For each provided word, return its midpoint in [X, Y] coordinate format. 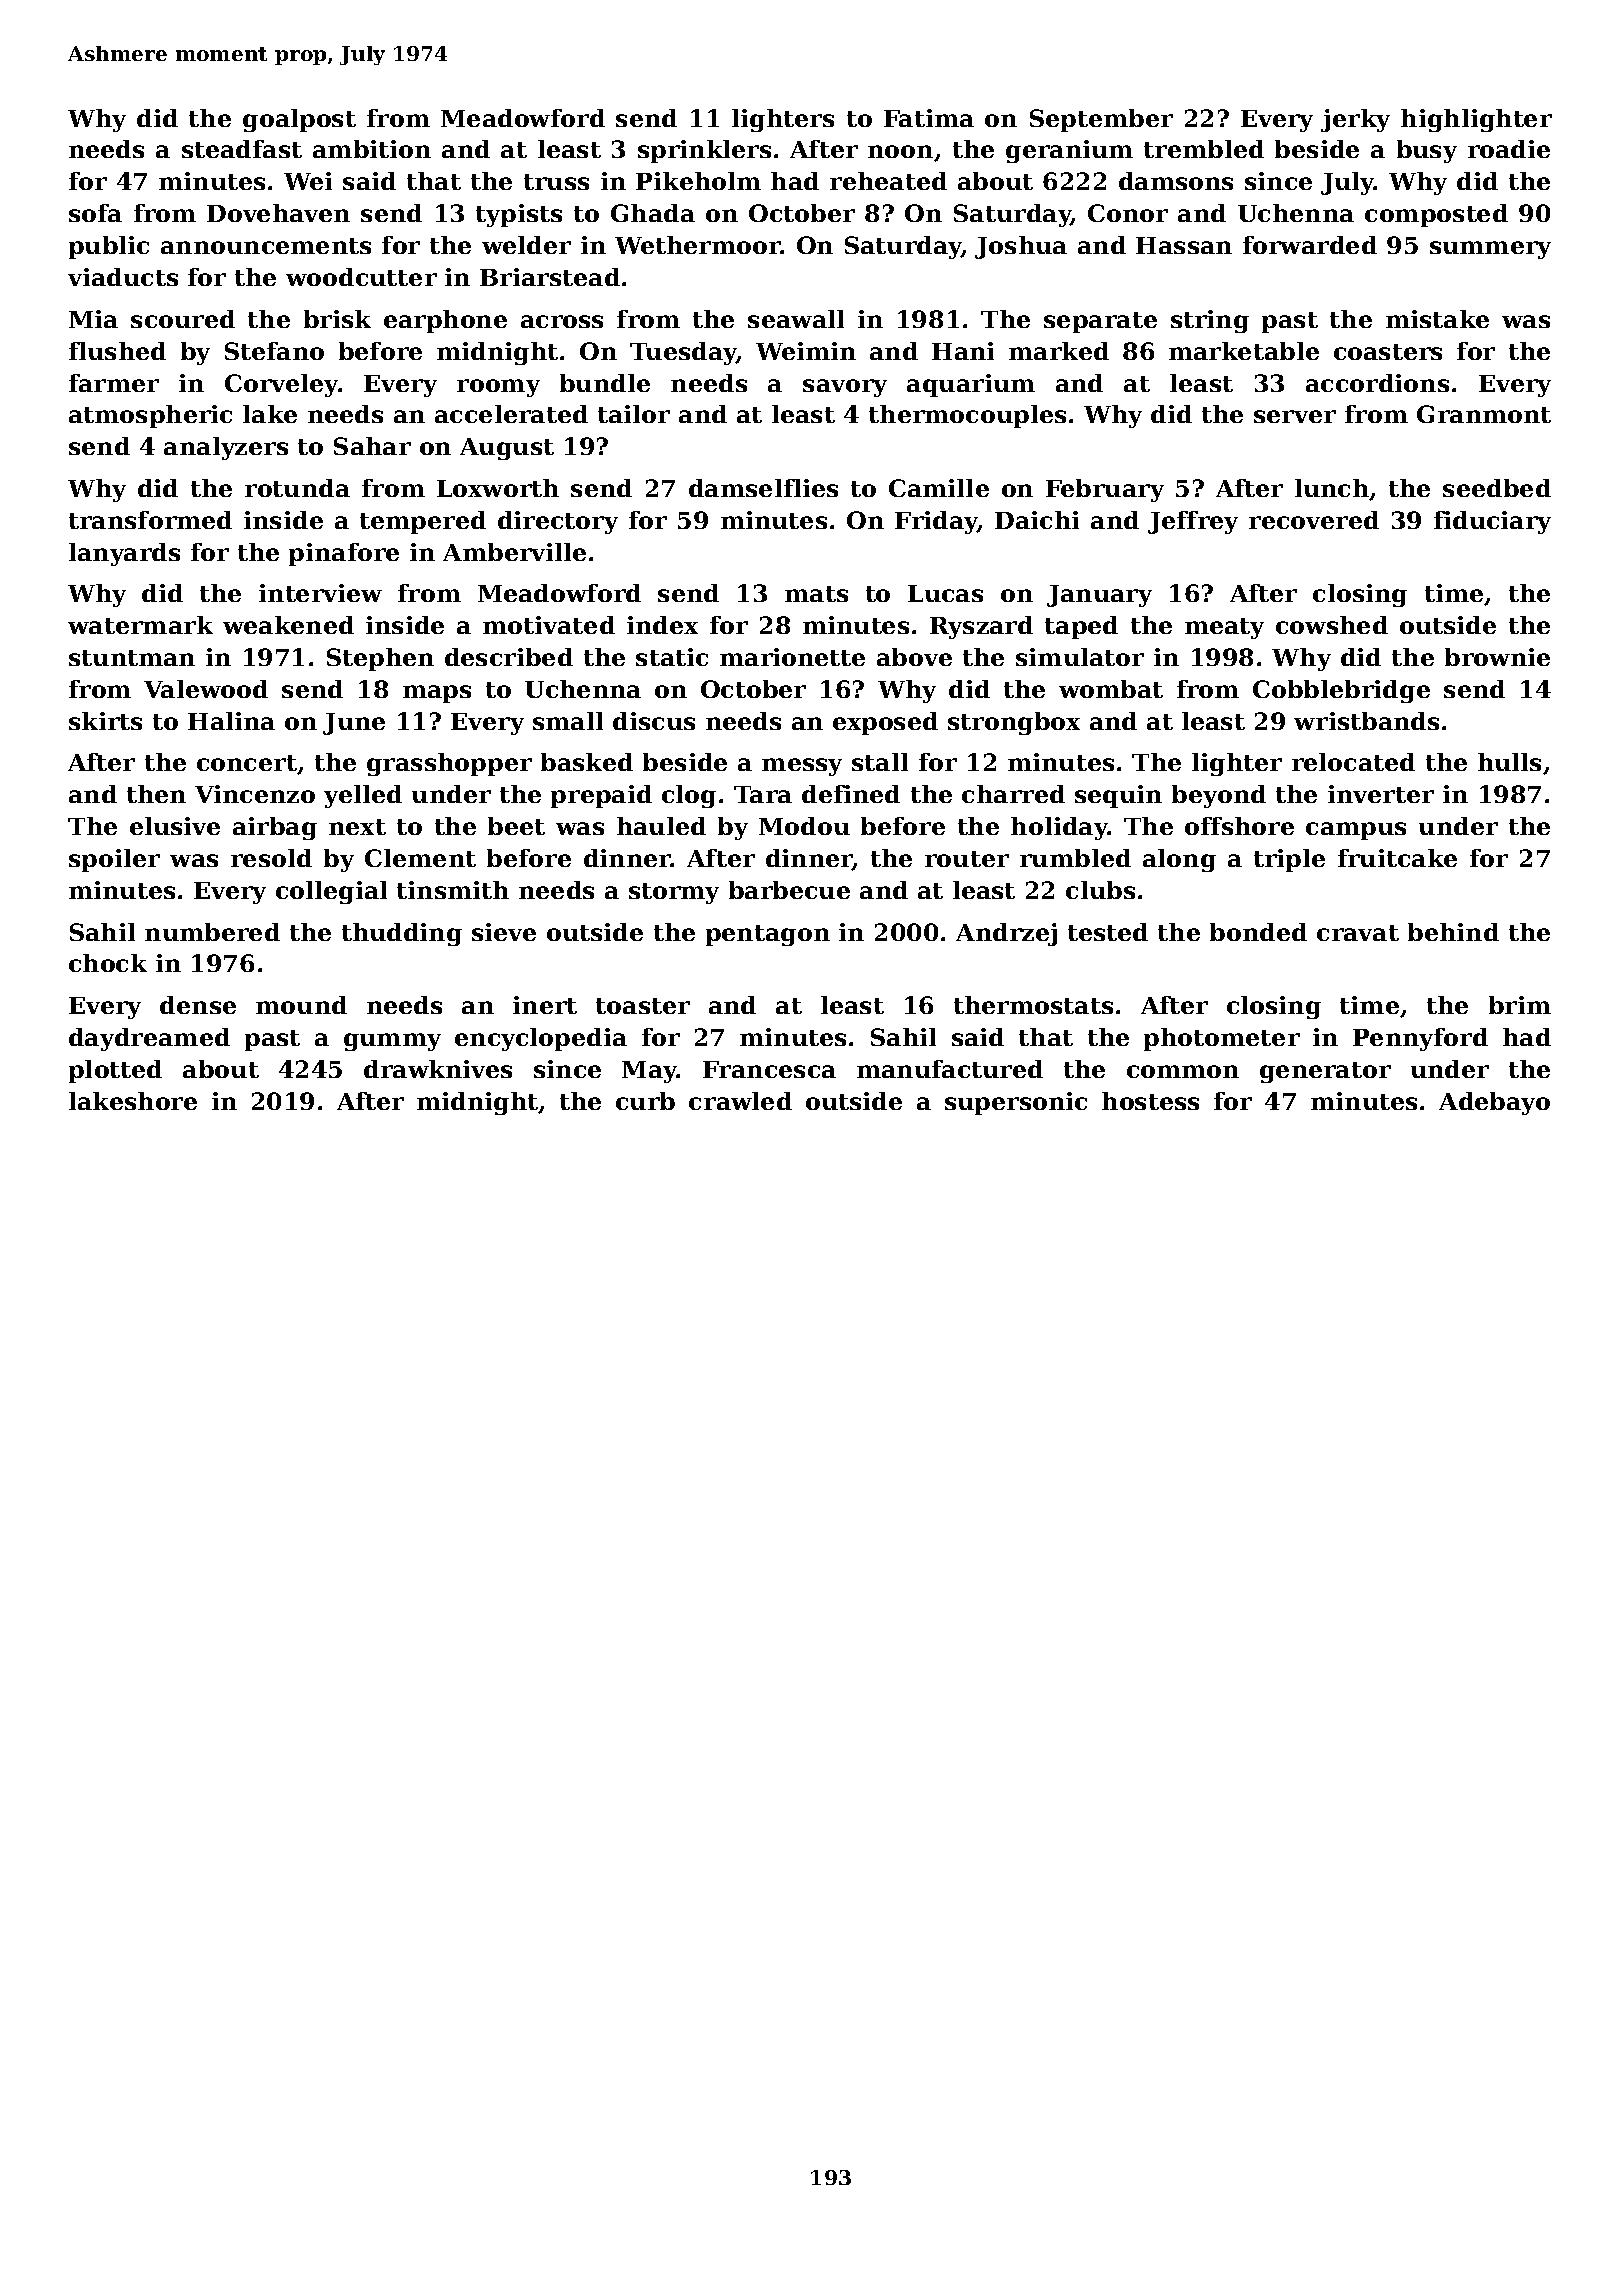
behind [1453, 932]
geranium [1069, 151]
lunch [1332, 488]
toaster [643, 1006]
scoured [183, 319]
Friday [936, 522]
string [1210, 321]
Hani [963, 351]
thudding [402, 934]
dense [198, 1005]
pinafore [344, 554]
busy [1427, 151]
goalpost [299, 120]
